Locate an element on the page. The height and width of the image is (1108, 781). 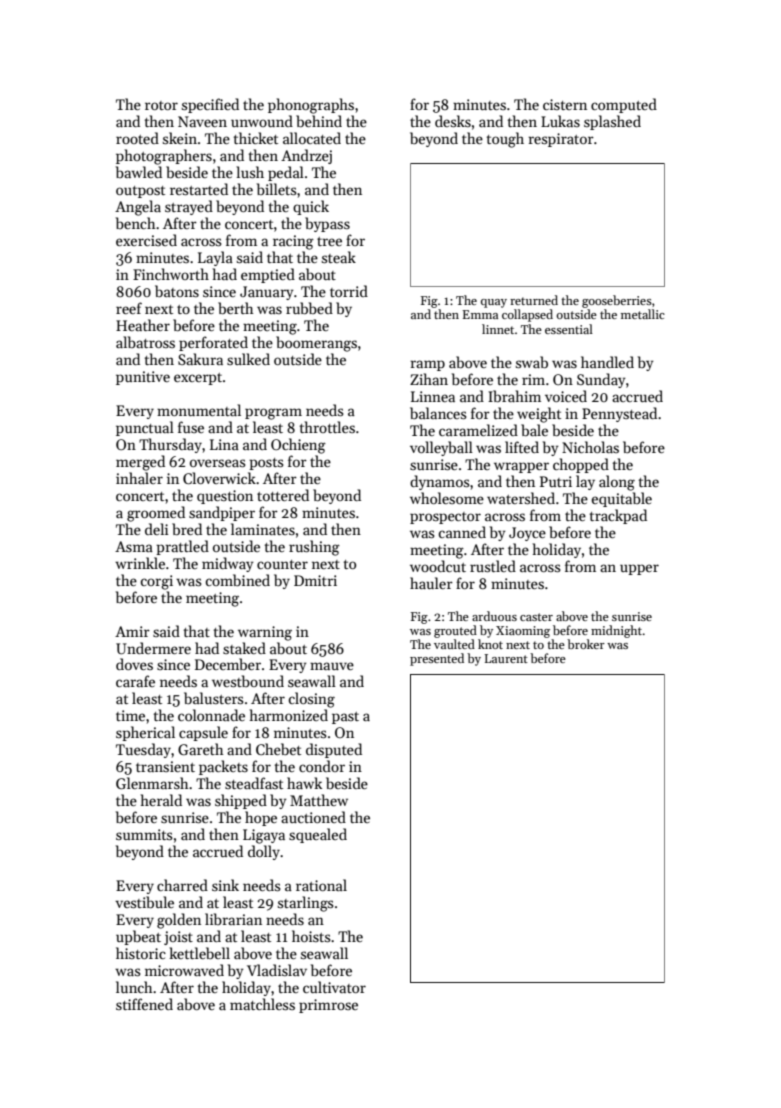
cultivator is located at coordinates (334, 987).
